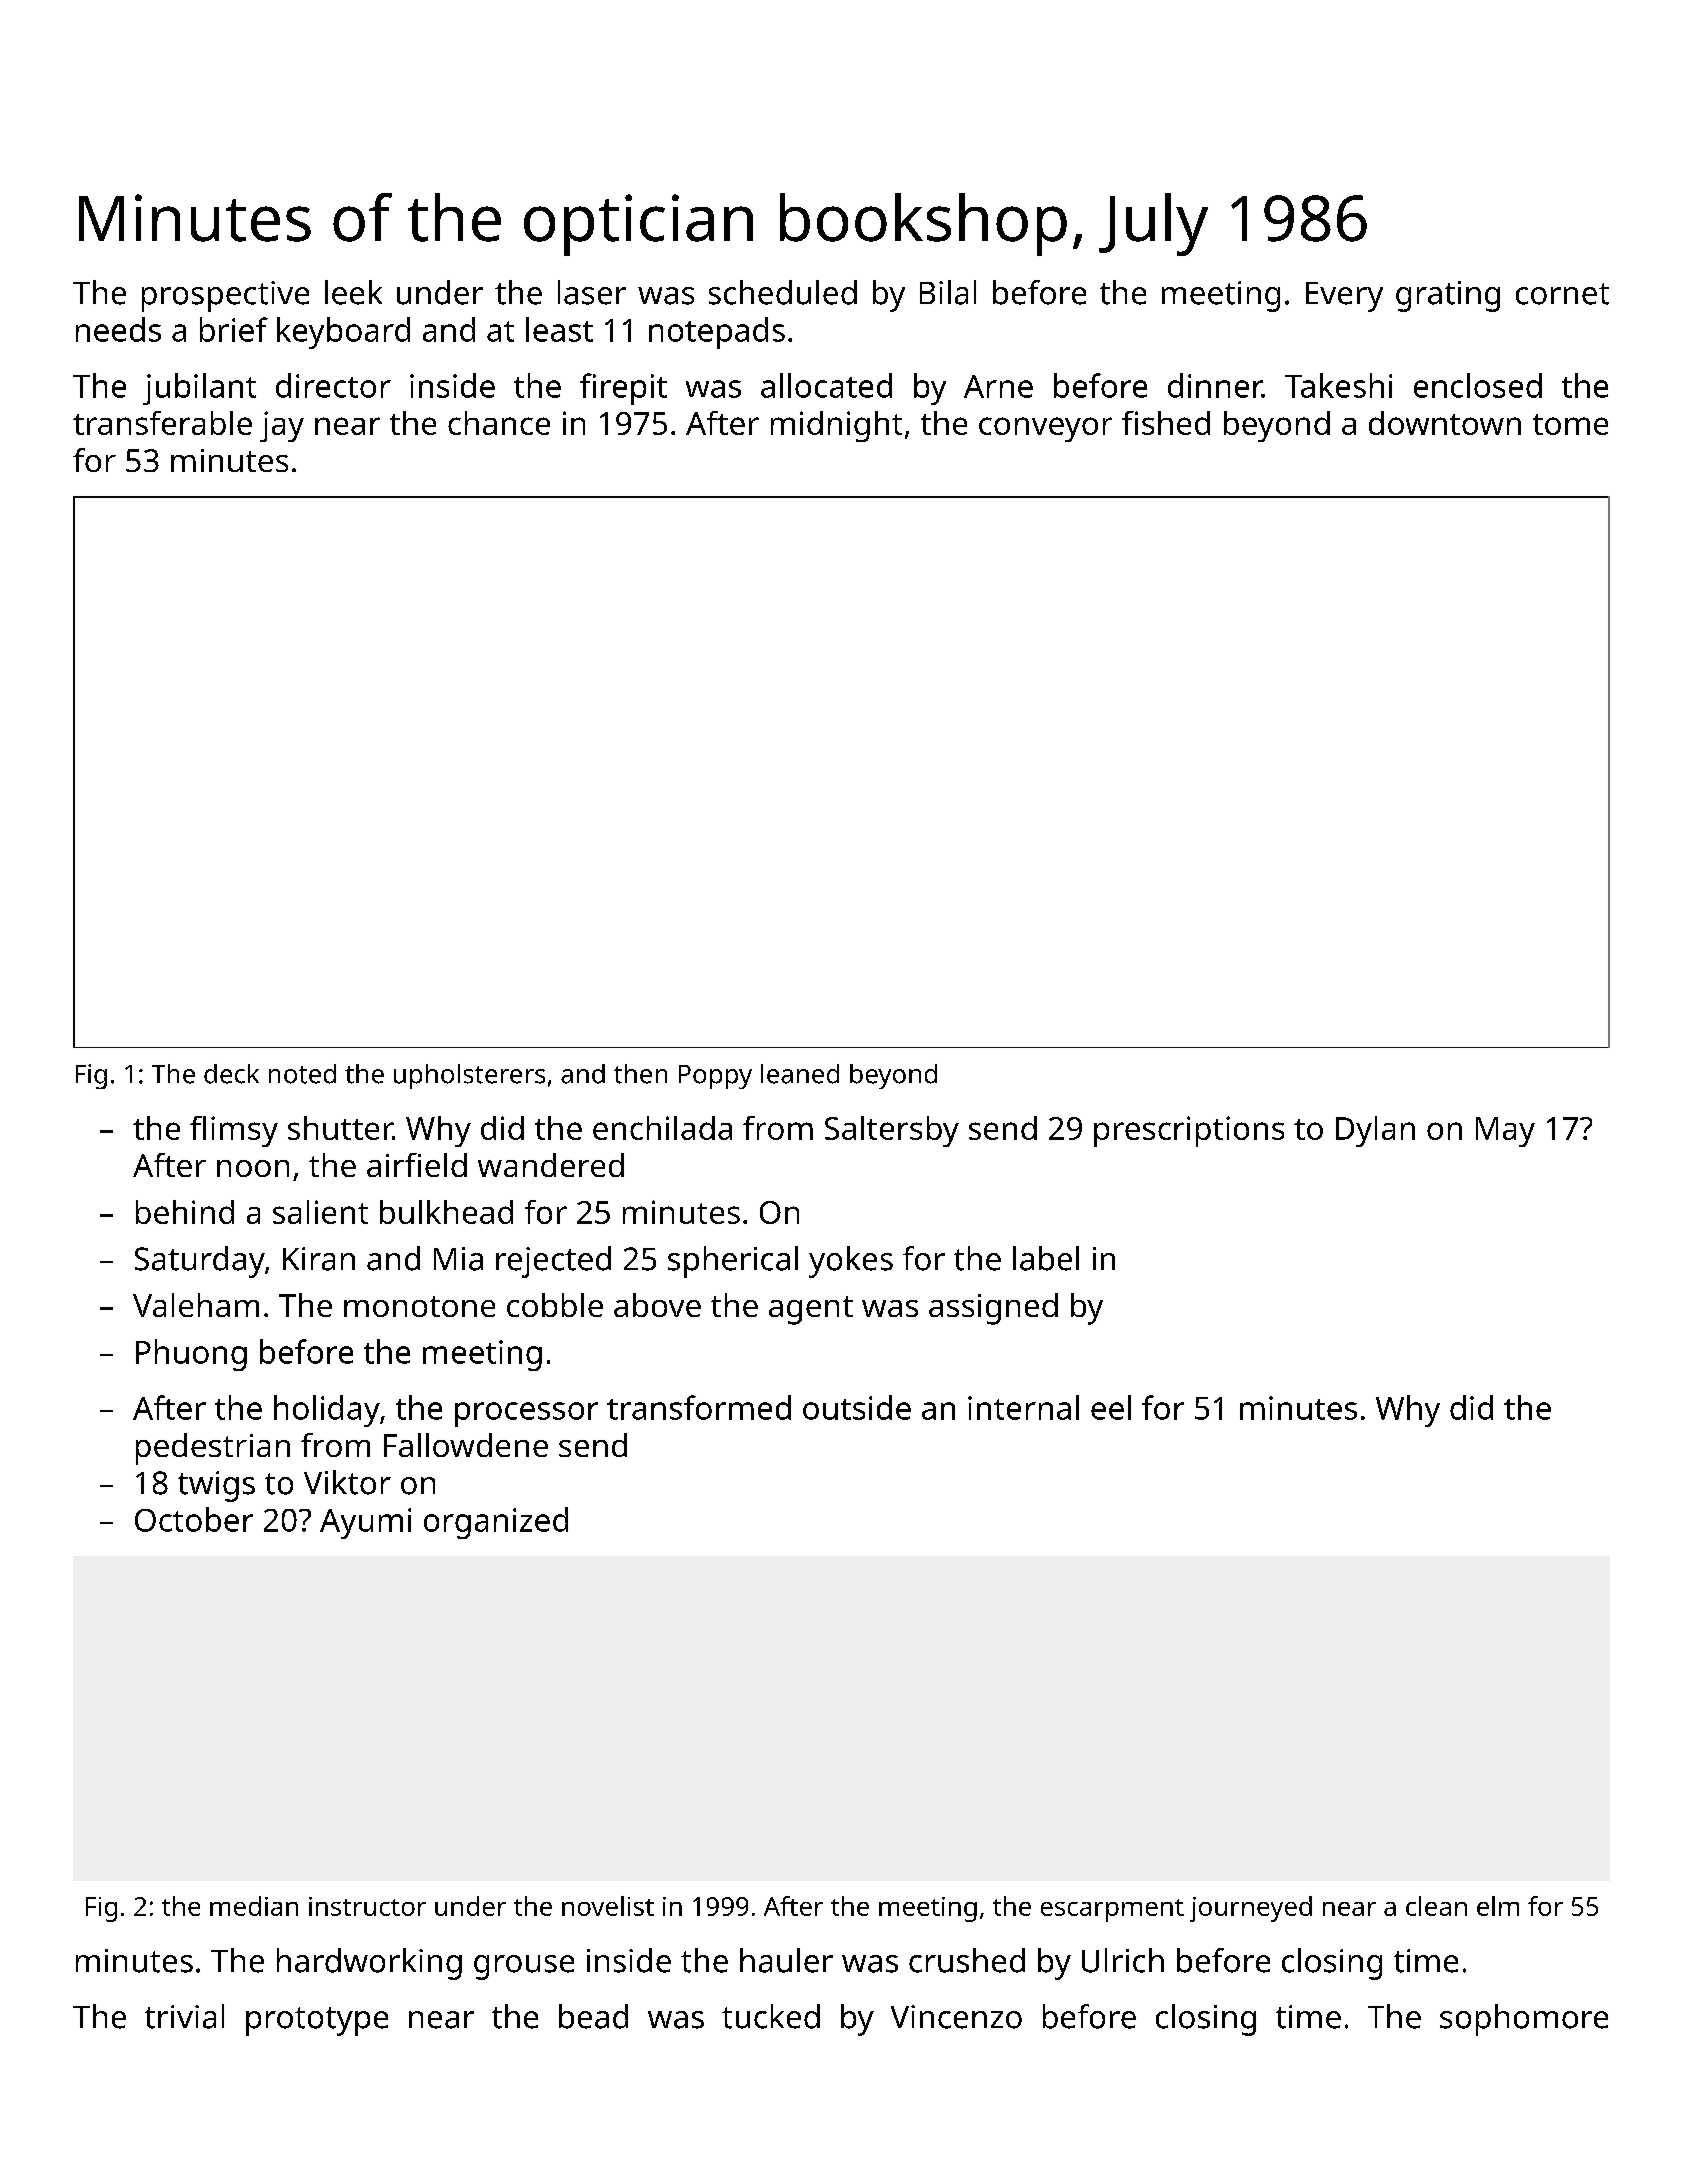 The image size is (1683, 2178). Describe the element at coordinates (419, 1306) in the image. I see `monotone` at that location.
